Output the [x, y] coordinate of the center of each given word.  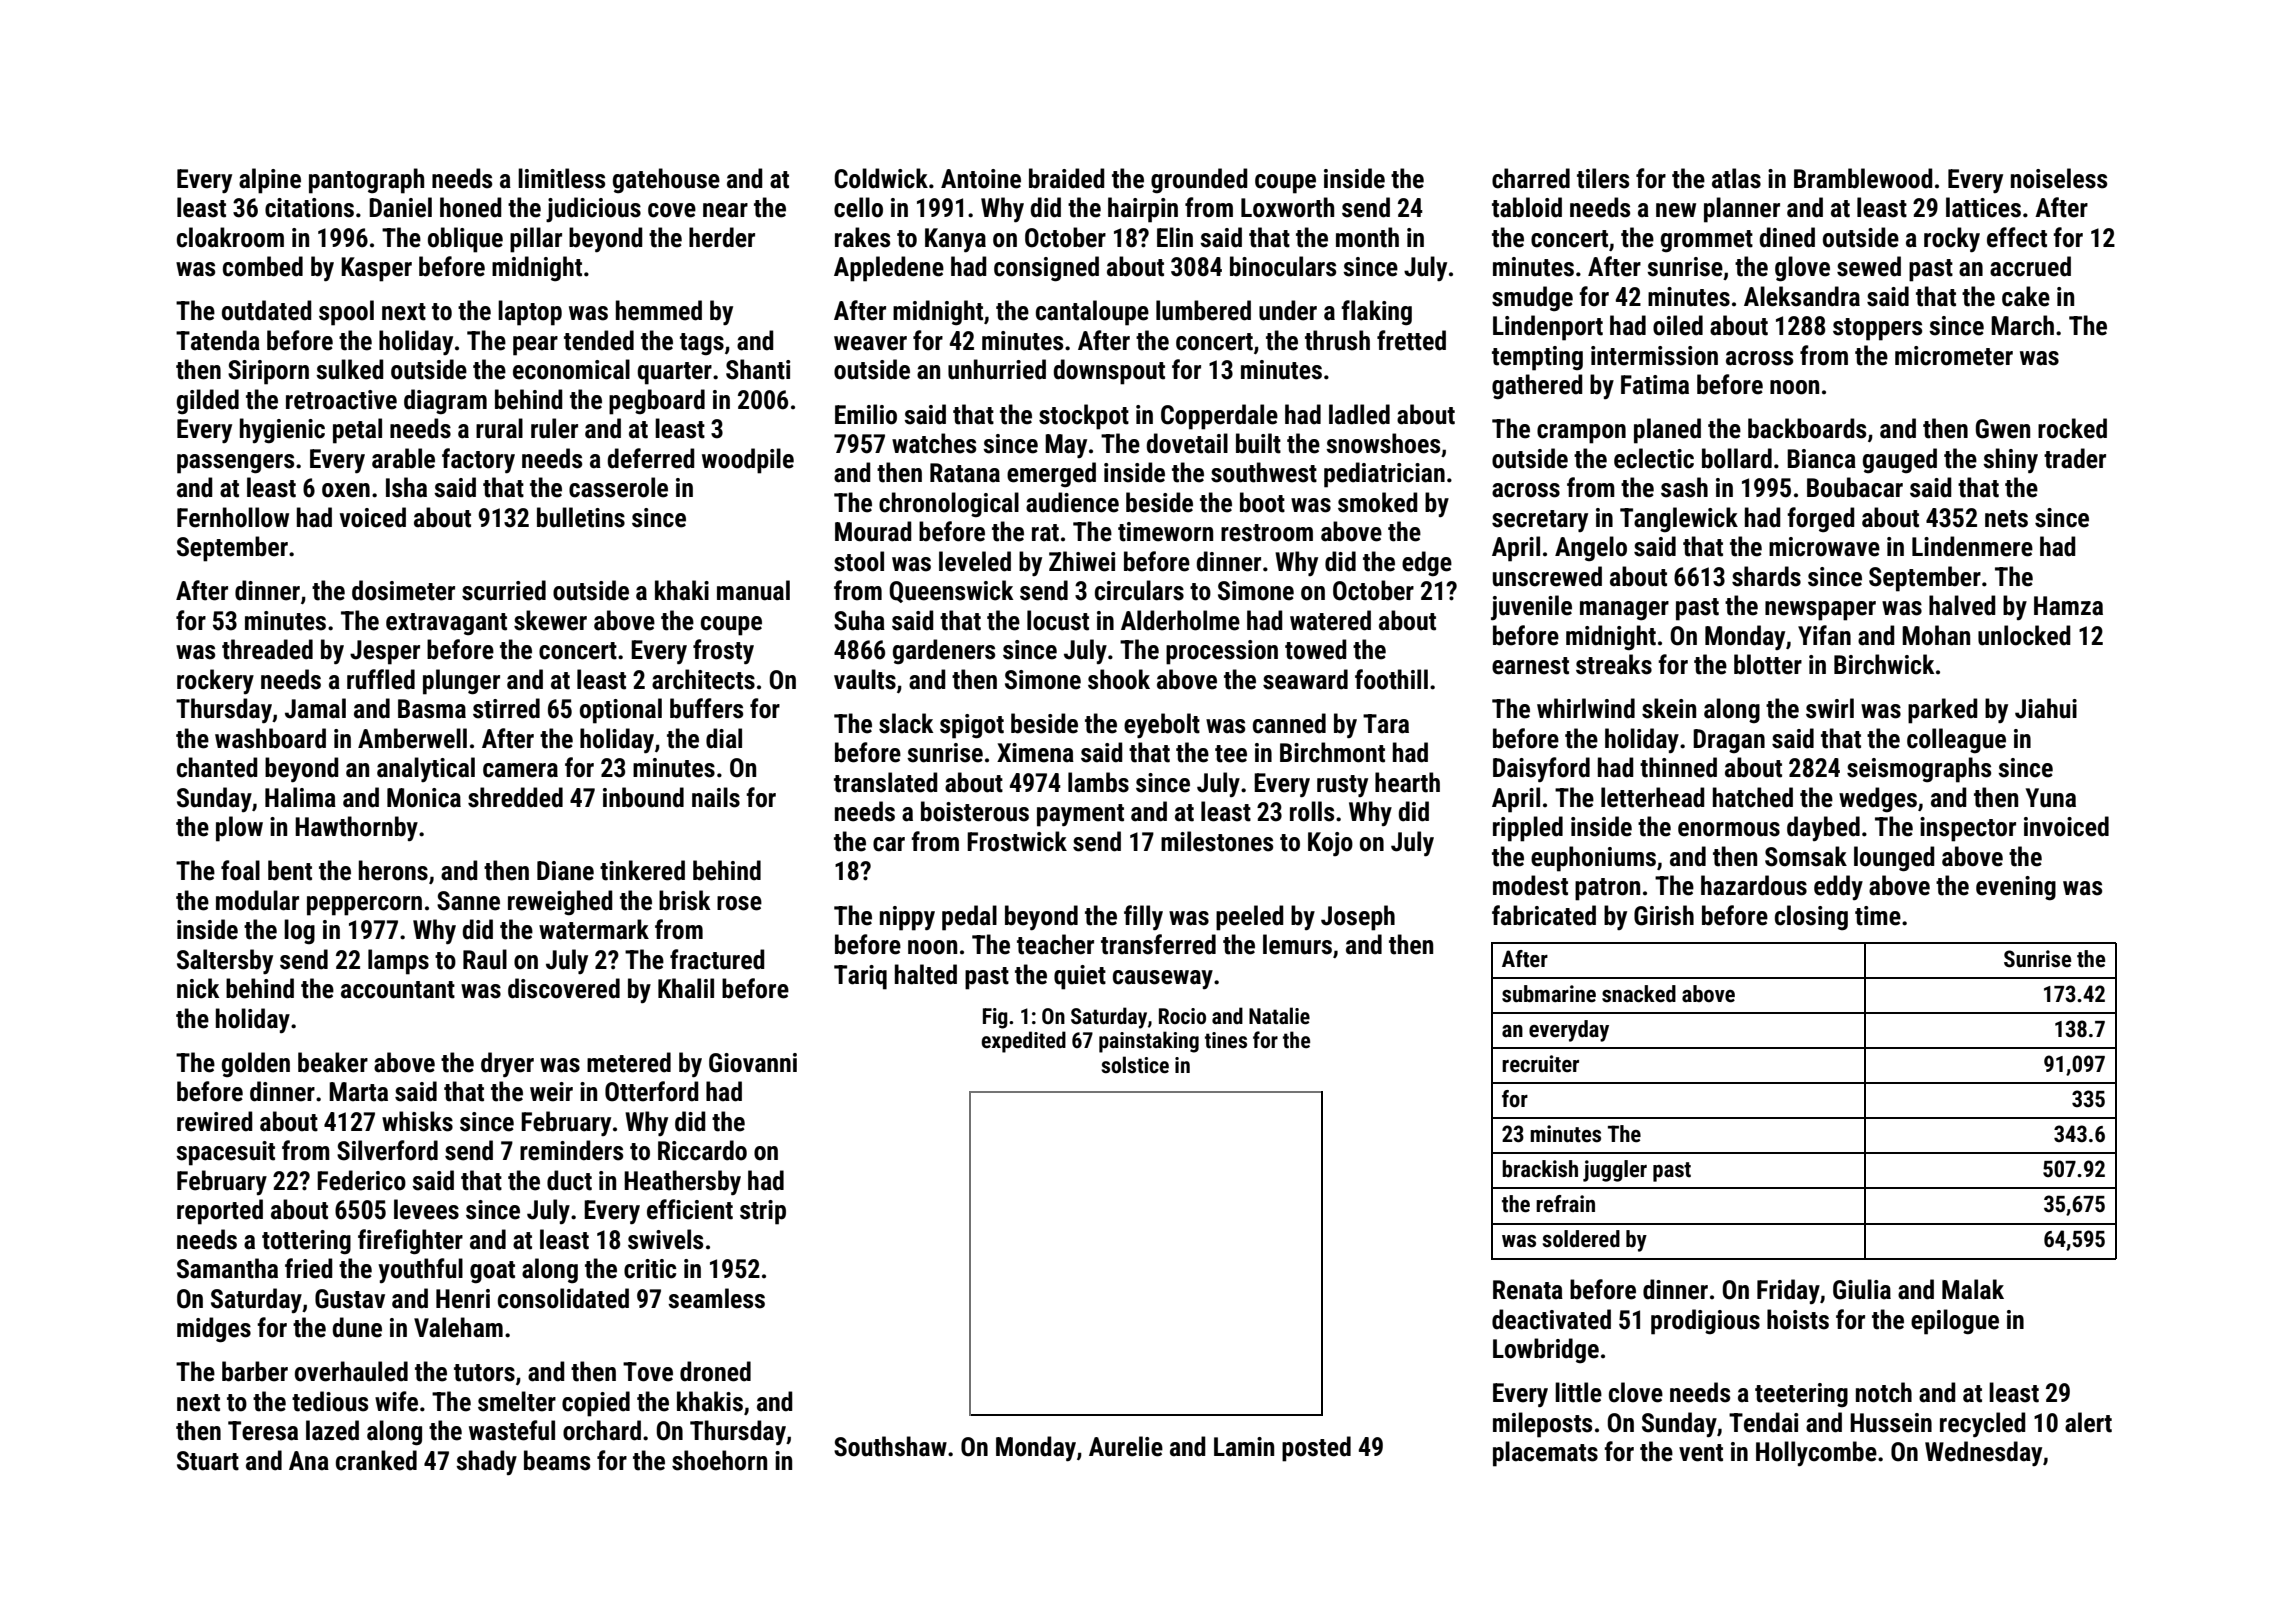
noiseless [2059, 178]
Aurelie [1126, 1446]
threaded [267, 649]
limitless [561, 178]
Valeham [458, 1327]
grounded [1199, 181]
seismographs [1919, 770]
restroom [1267, 533]
